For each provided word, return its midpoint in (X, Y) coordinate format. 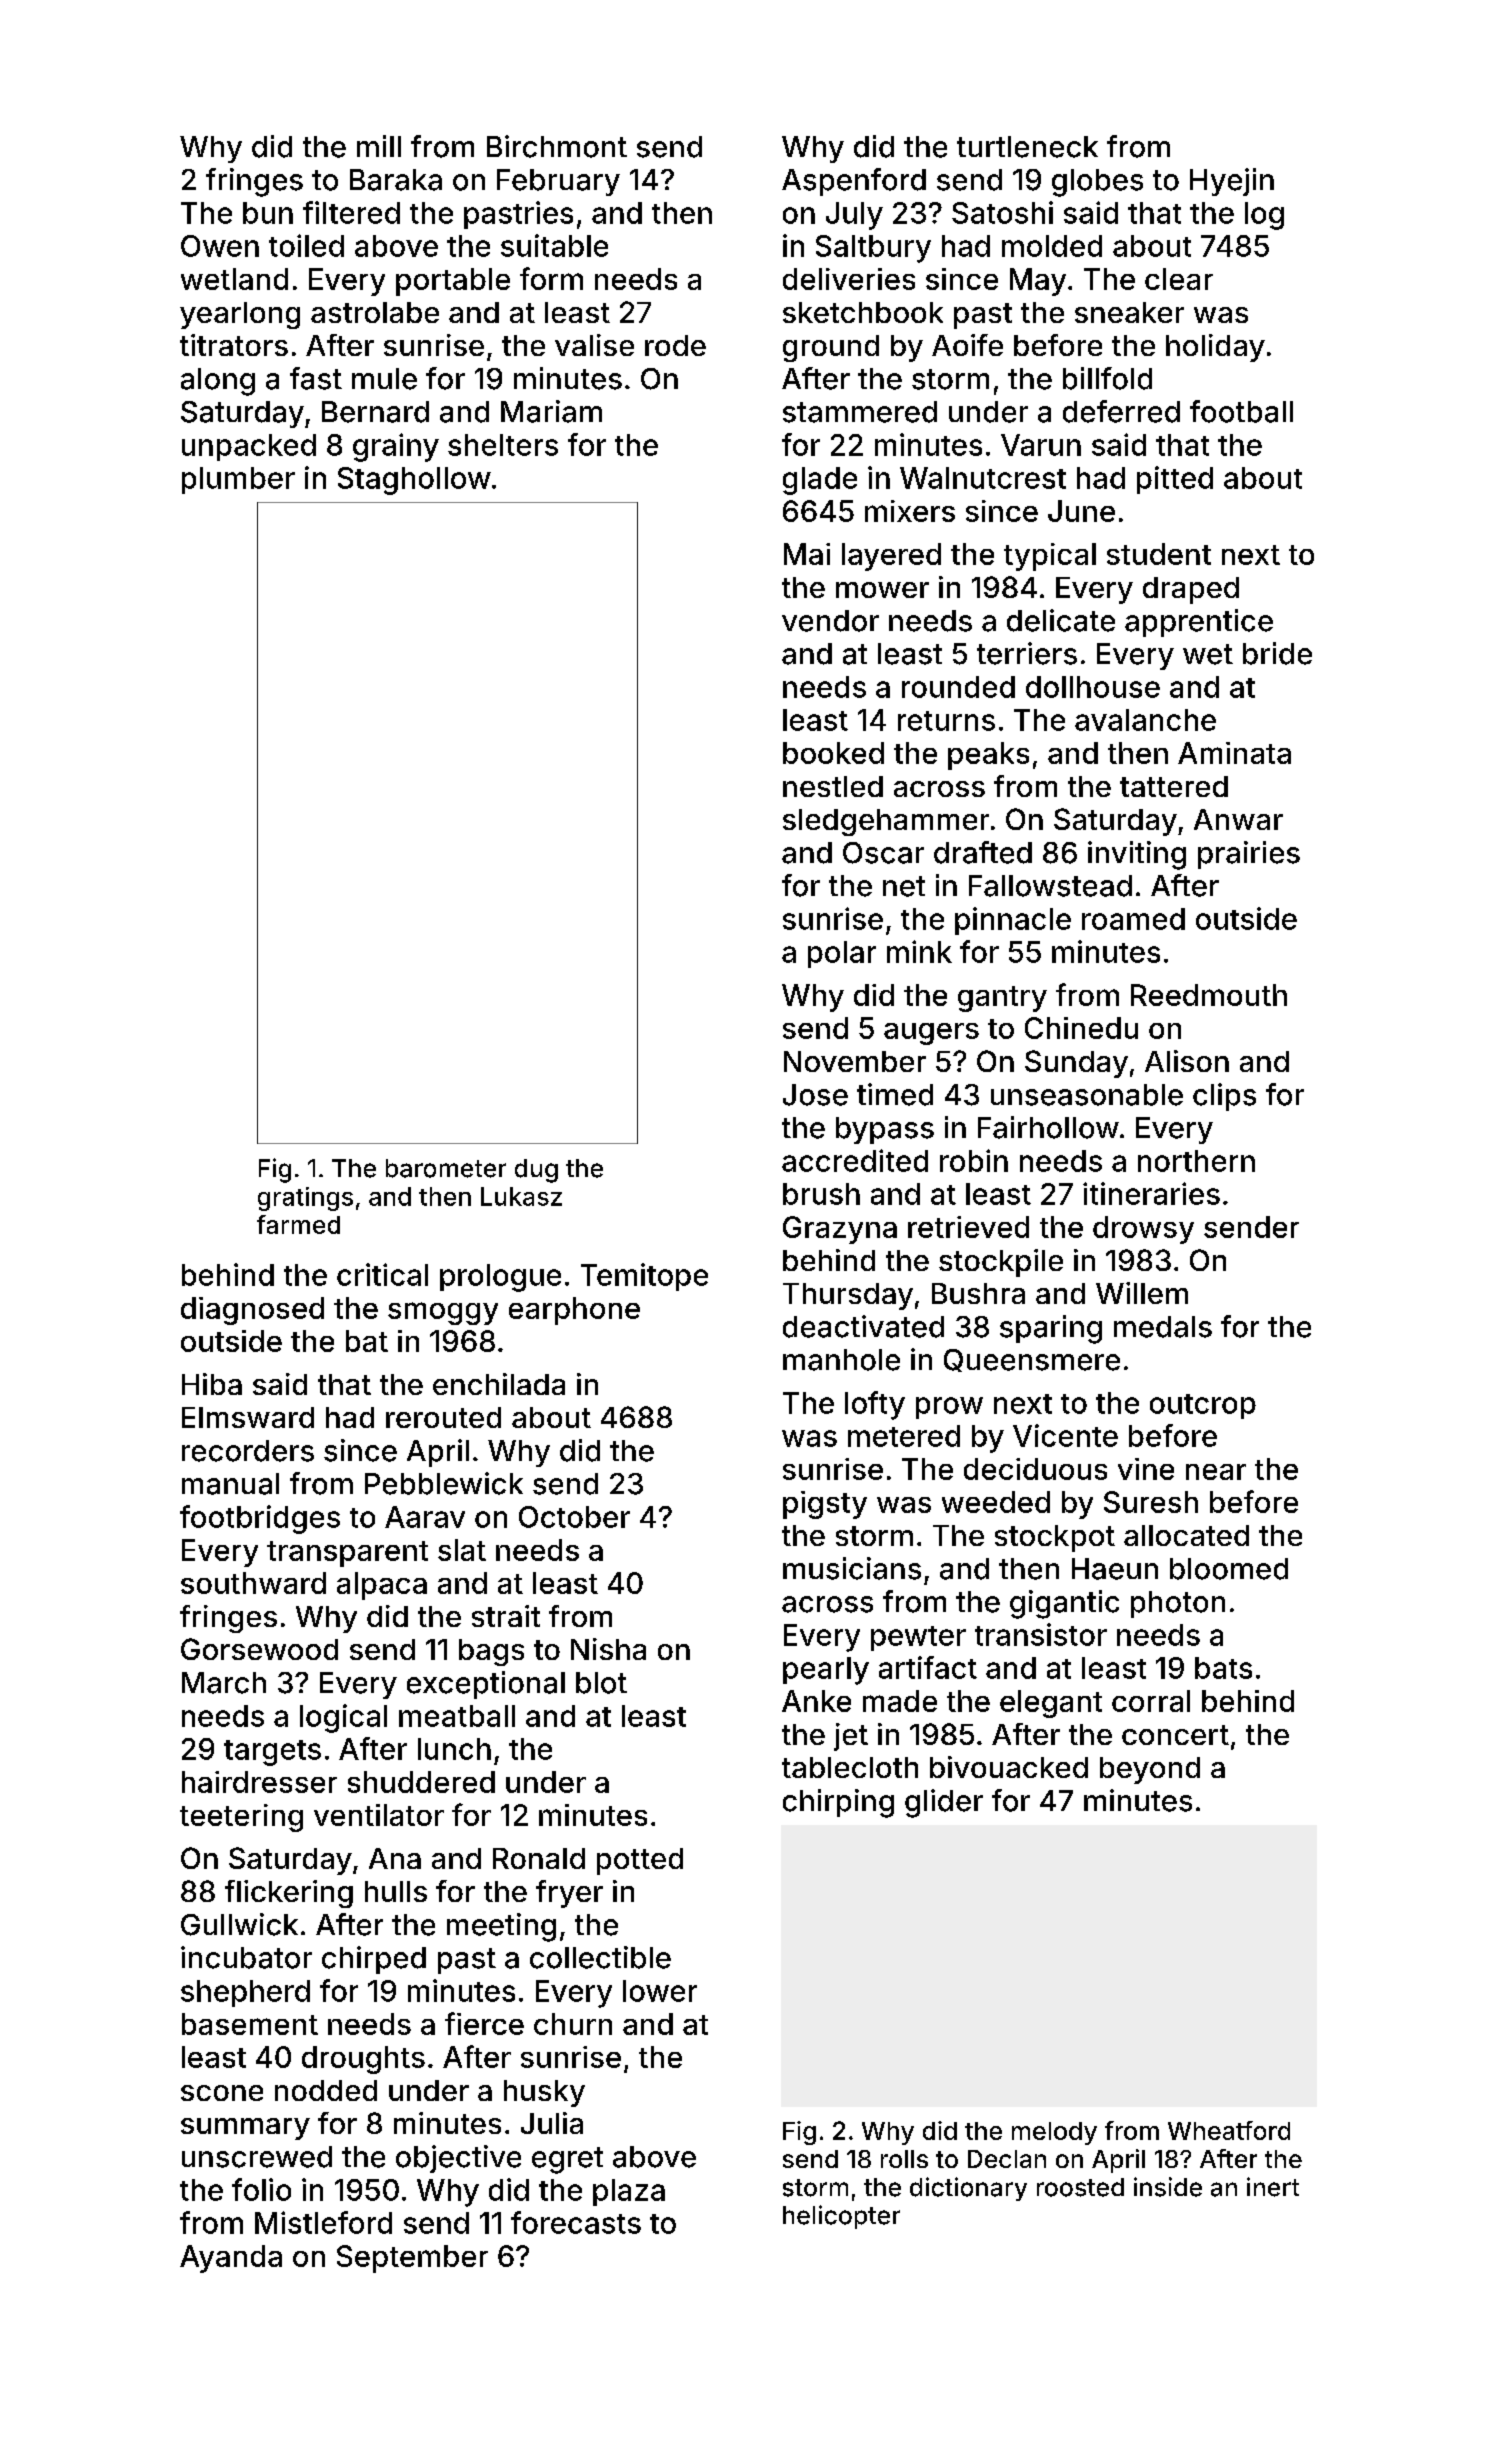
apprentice (1199, 623)
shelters (503, 445)
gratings (305, 1199)
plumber (238, 480)
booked (833, 753)
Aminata (1234, 753)
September (412, 2259)
